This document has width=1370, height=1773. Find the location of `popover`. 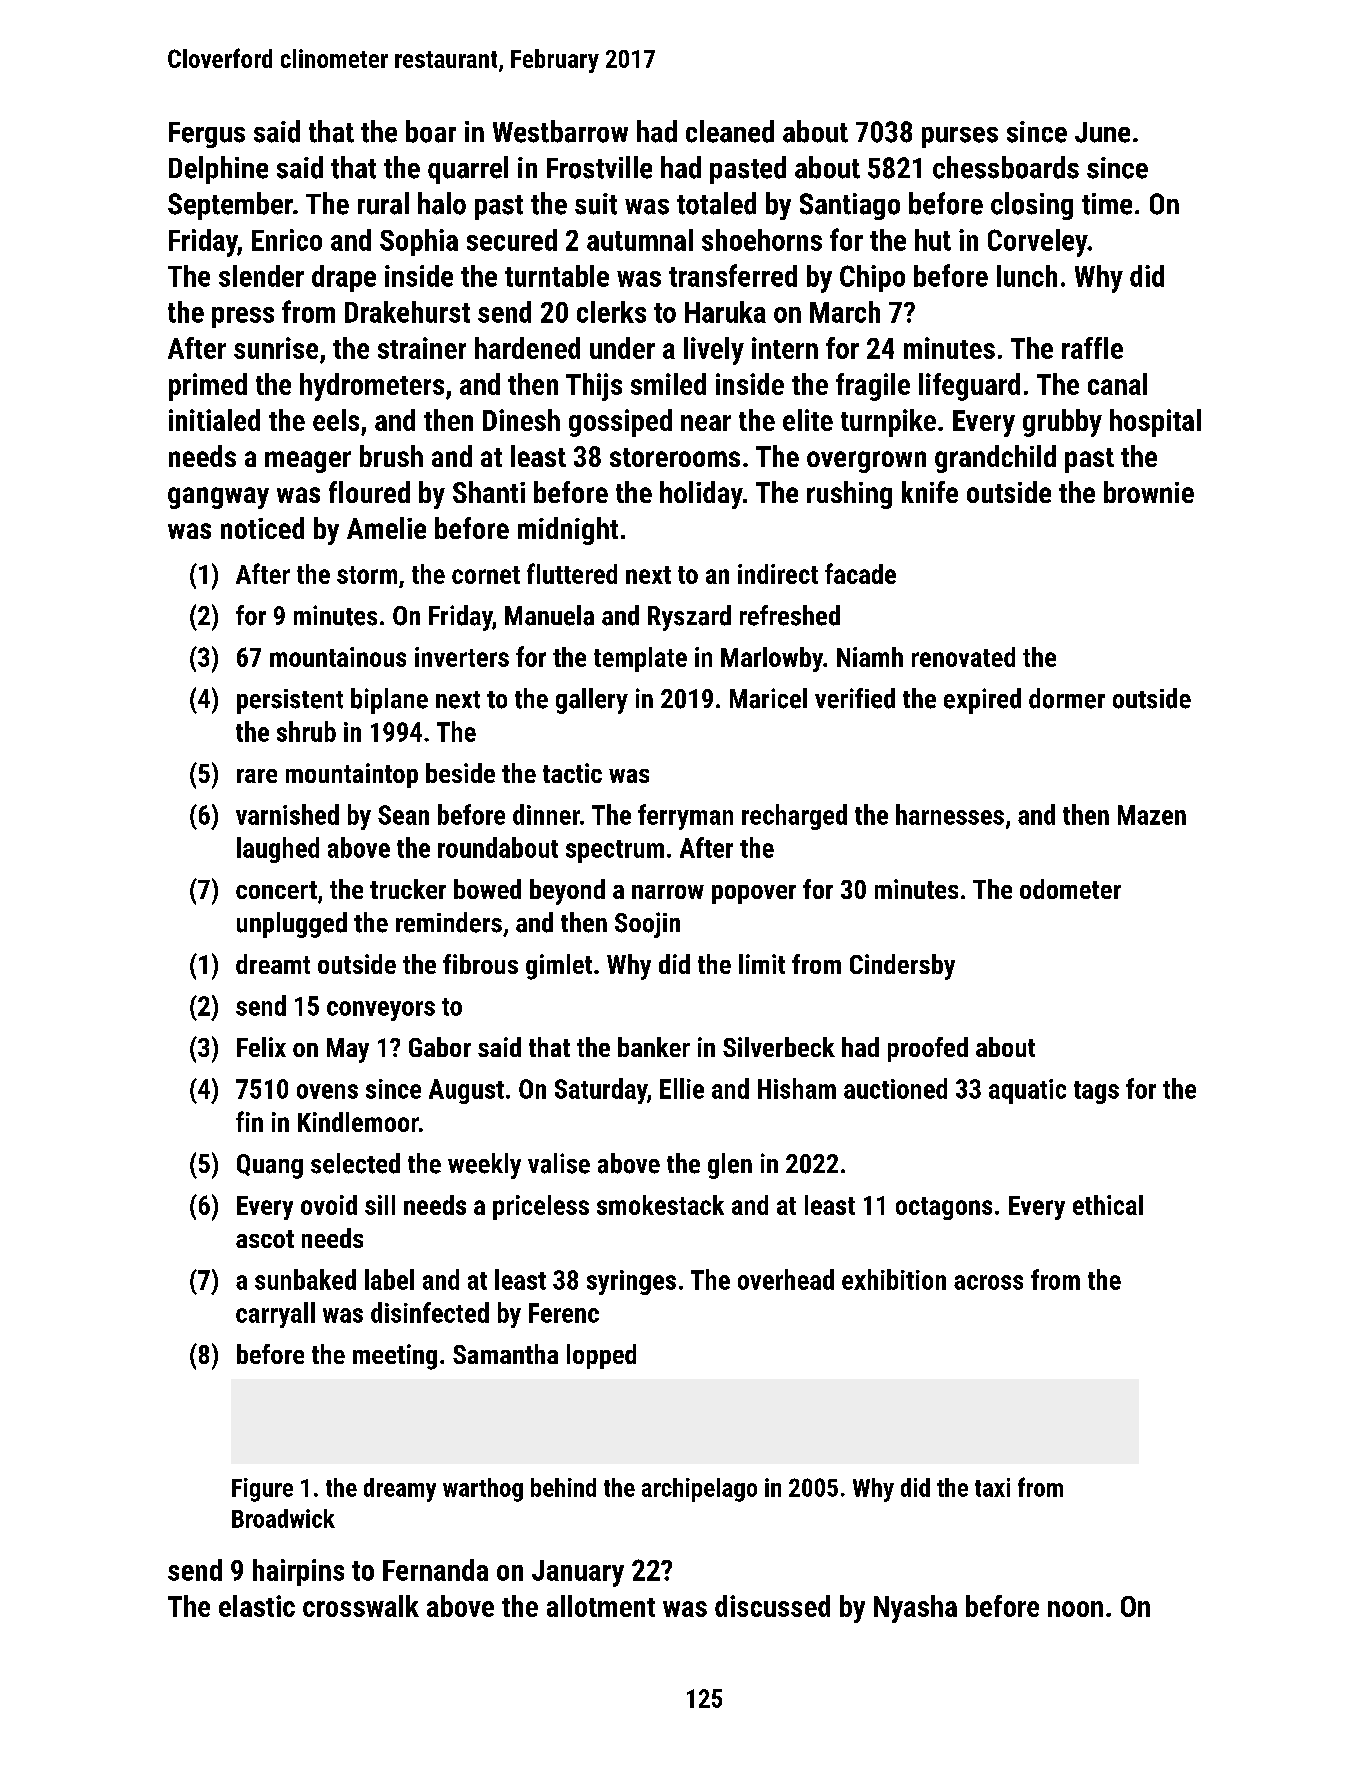

popover is located at coordinates (754, 894).
